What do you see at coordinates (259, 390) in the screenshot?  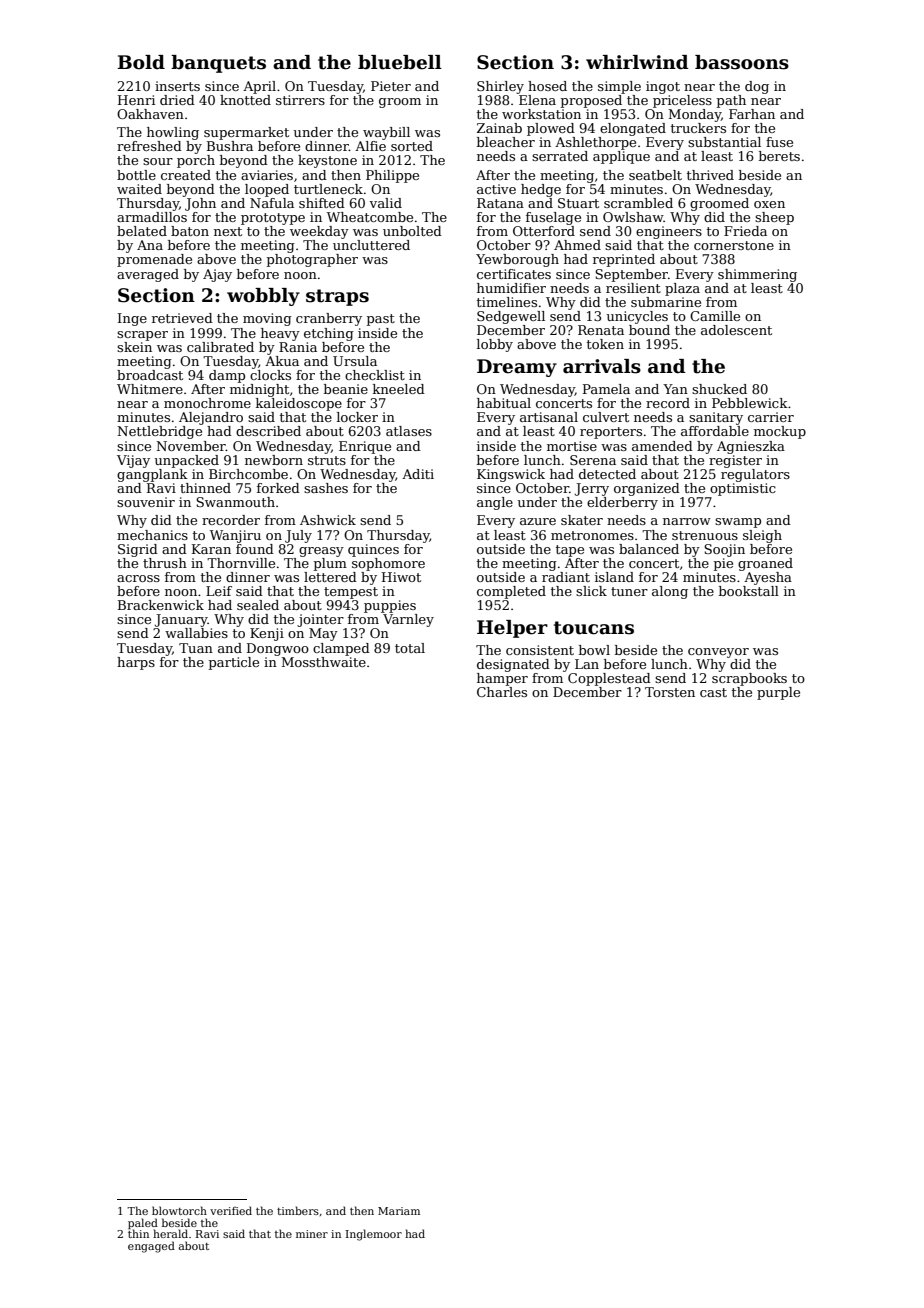 I see `midnight` at bounding box center [259, 390].
